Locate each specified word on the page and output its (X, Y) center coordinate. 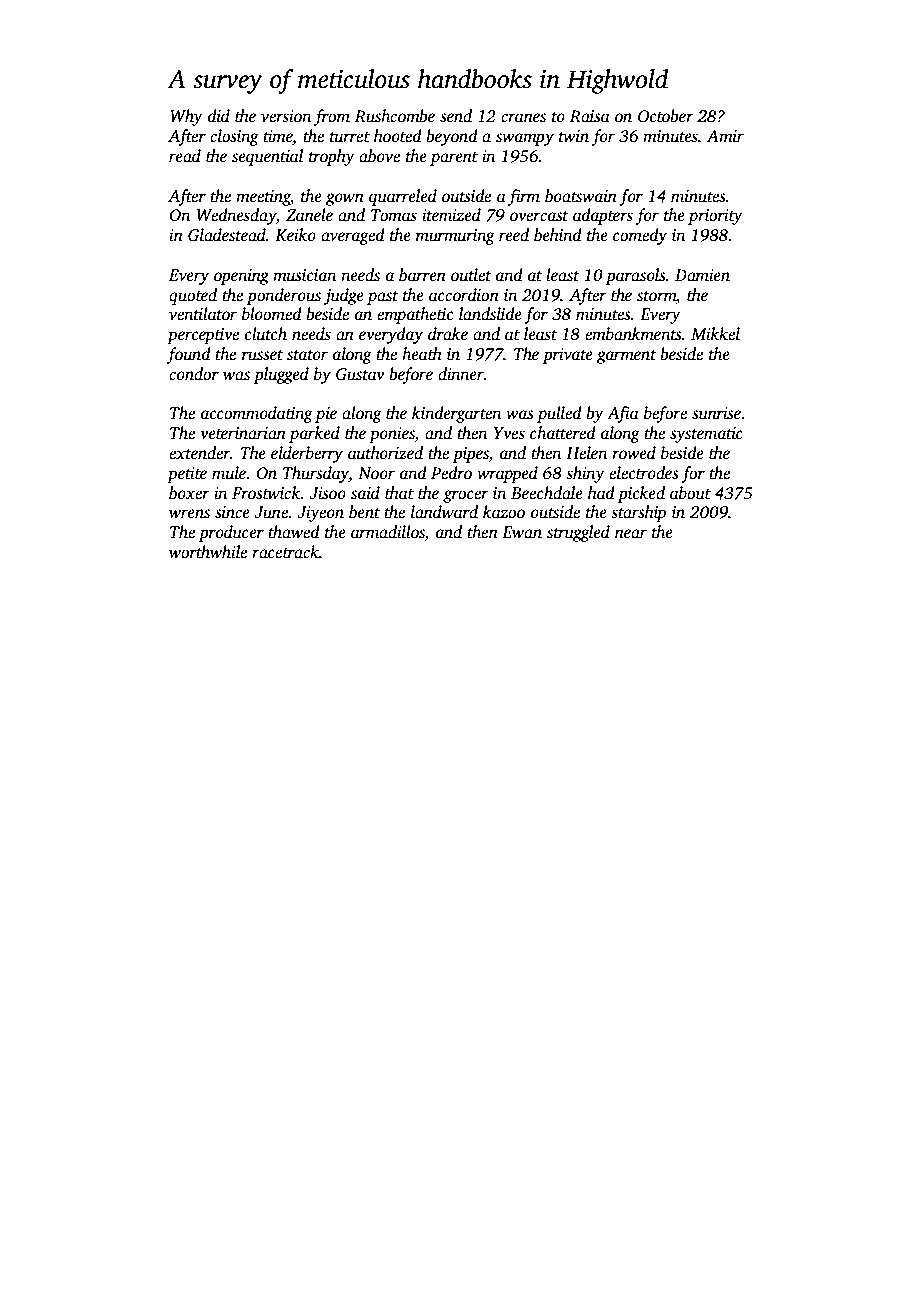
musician (304, 275)
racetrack (285, 552)
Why (186, 117)
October (666, 116)
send (456, 116)
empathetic (415, 315)
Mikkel (715, 334)
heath (422, 354)
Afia (623, 414)
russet (262, 355)
